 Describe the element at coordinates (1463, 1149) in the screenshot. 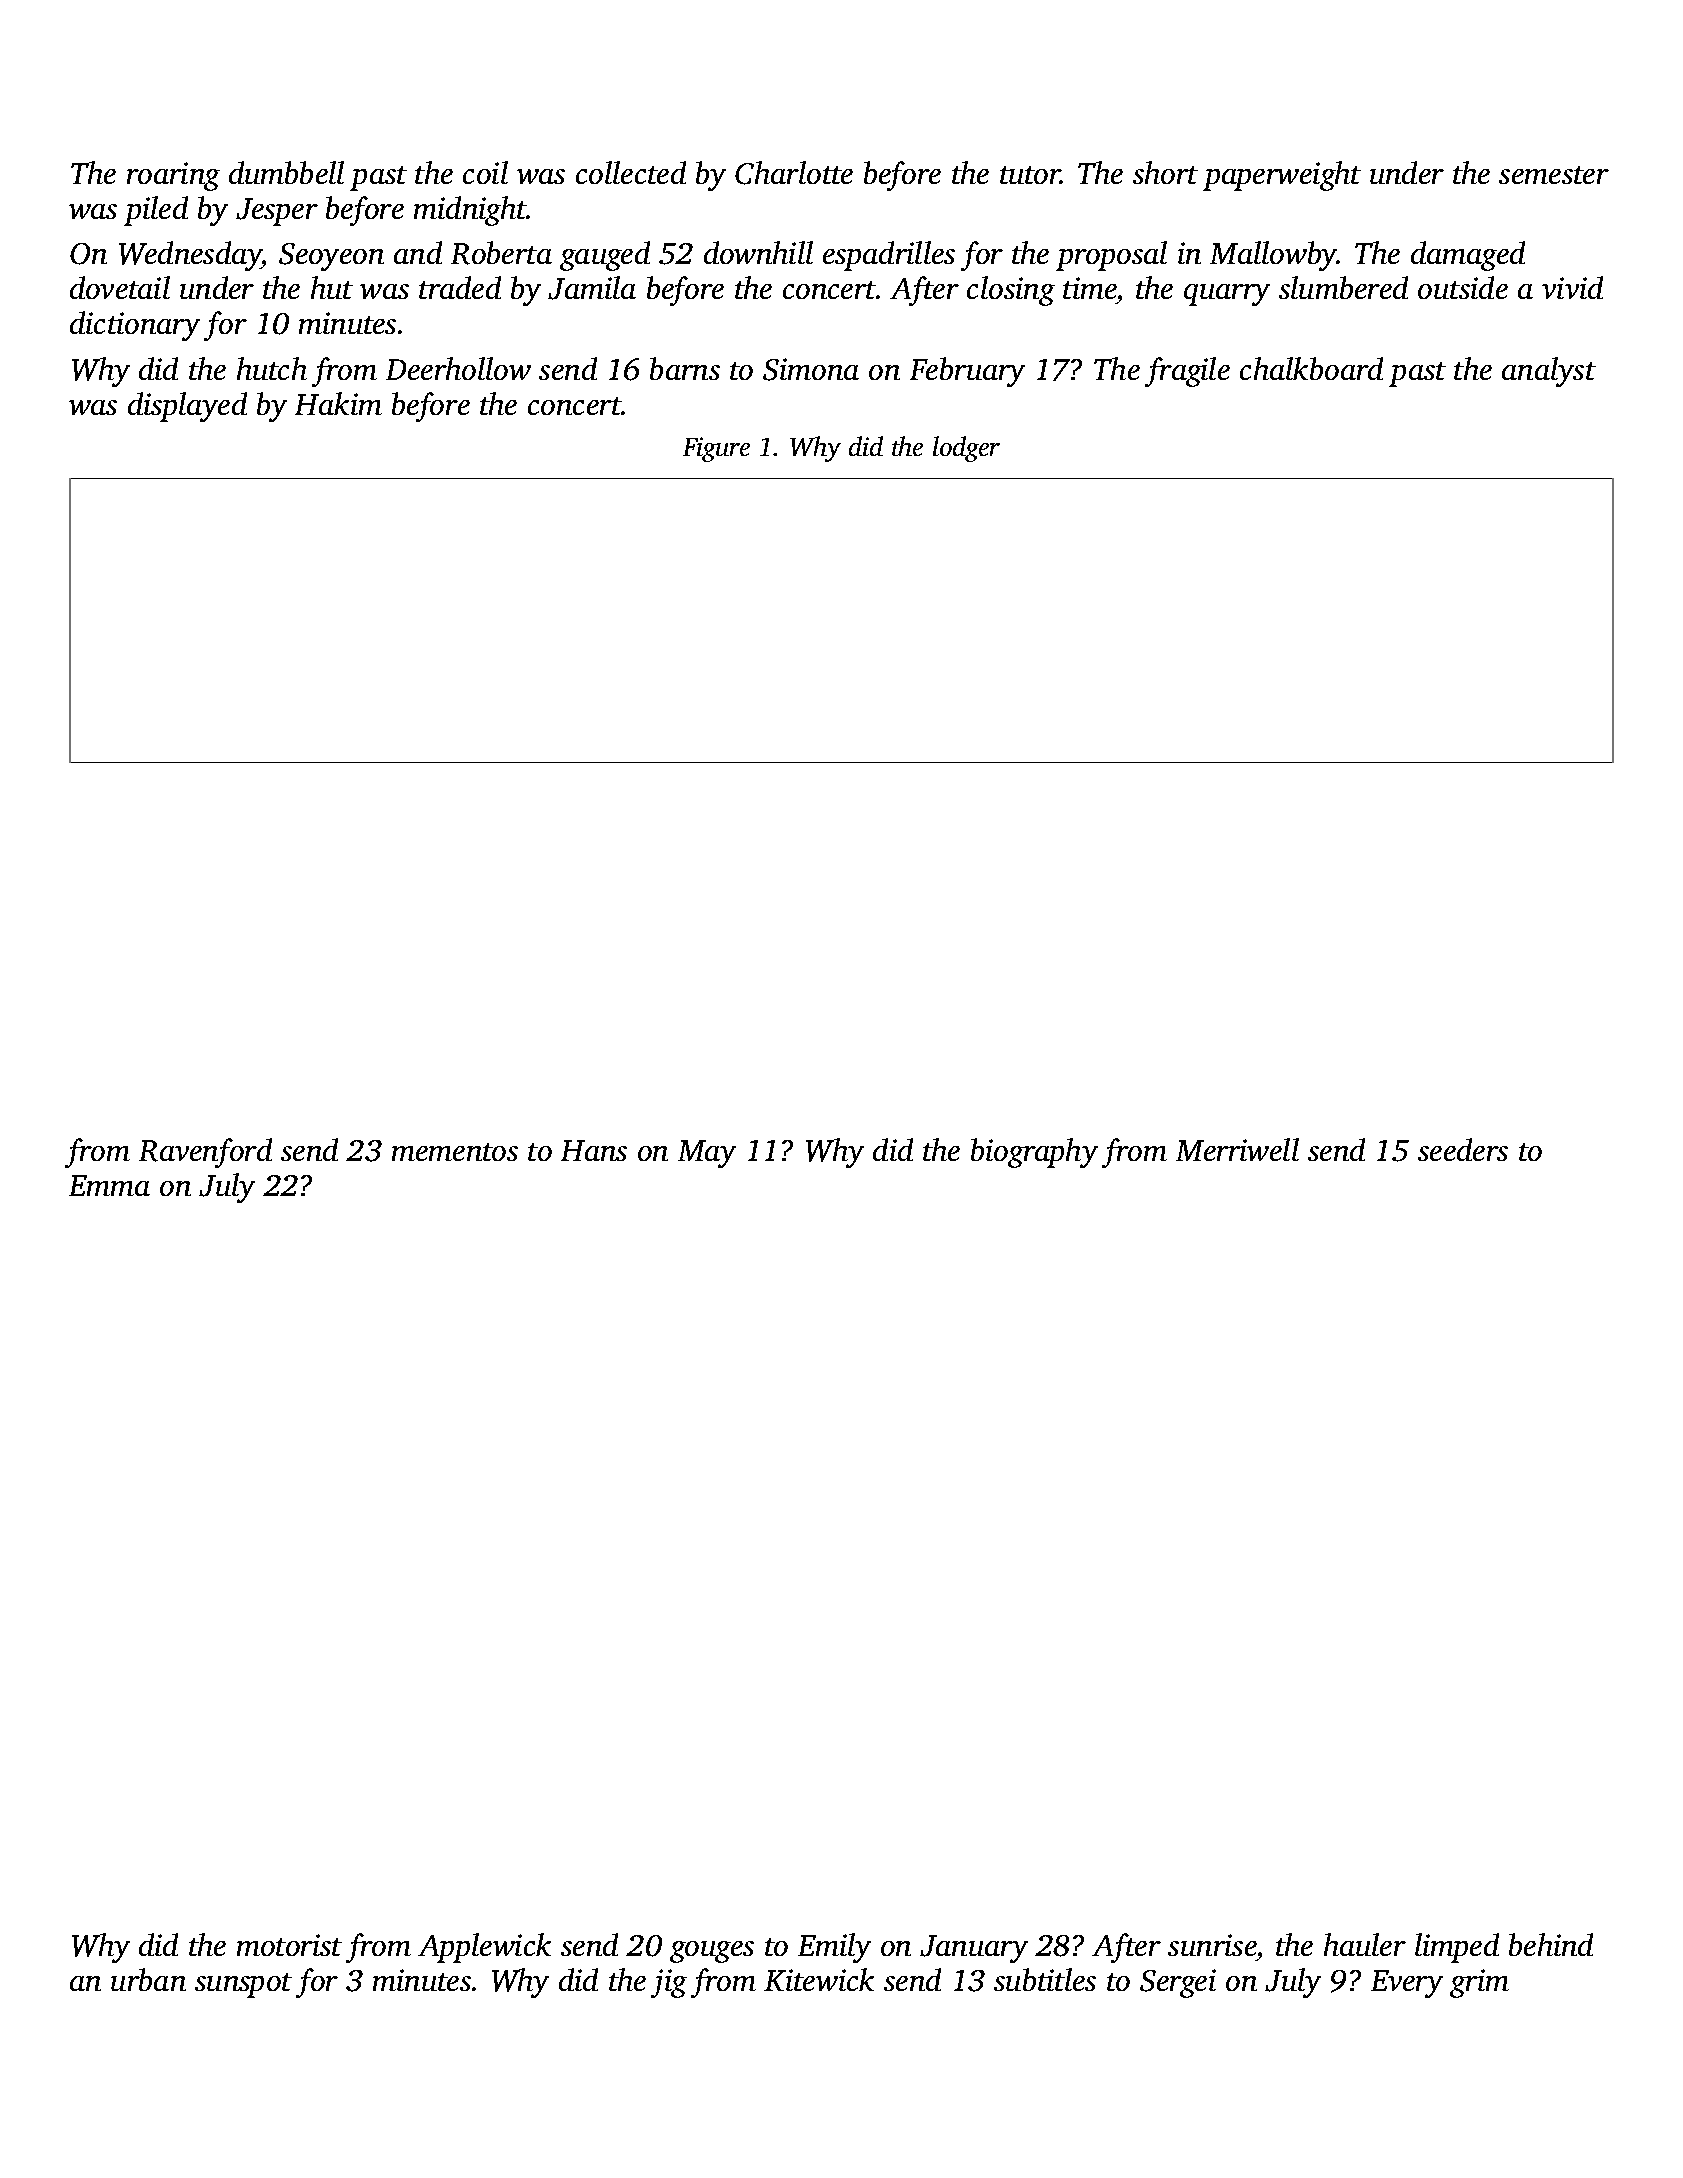

I see `seeders` at that location.
